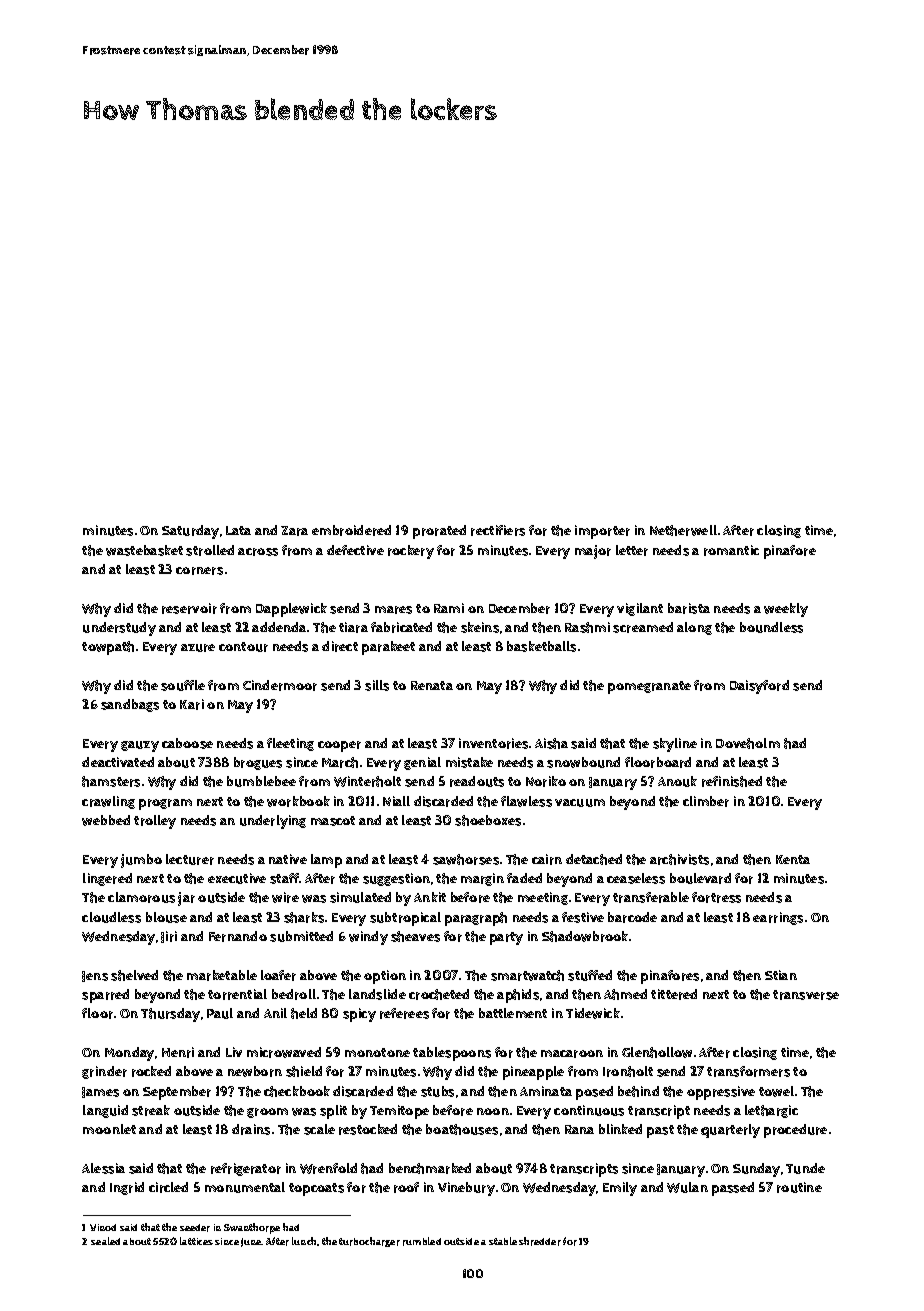  I want to click on referees, so click(404, 1013).
